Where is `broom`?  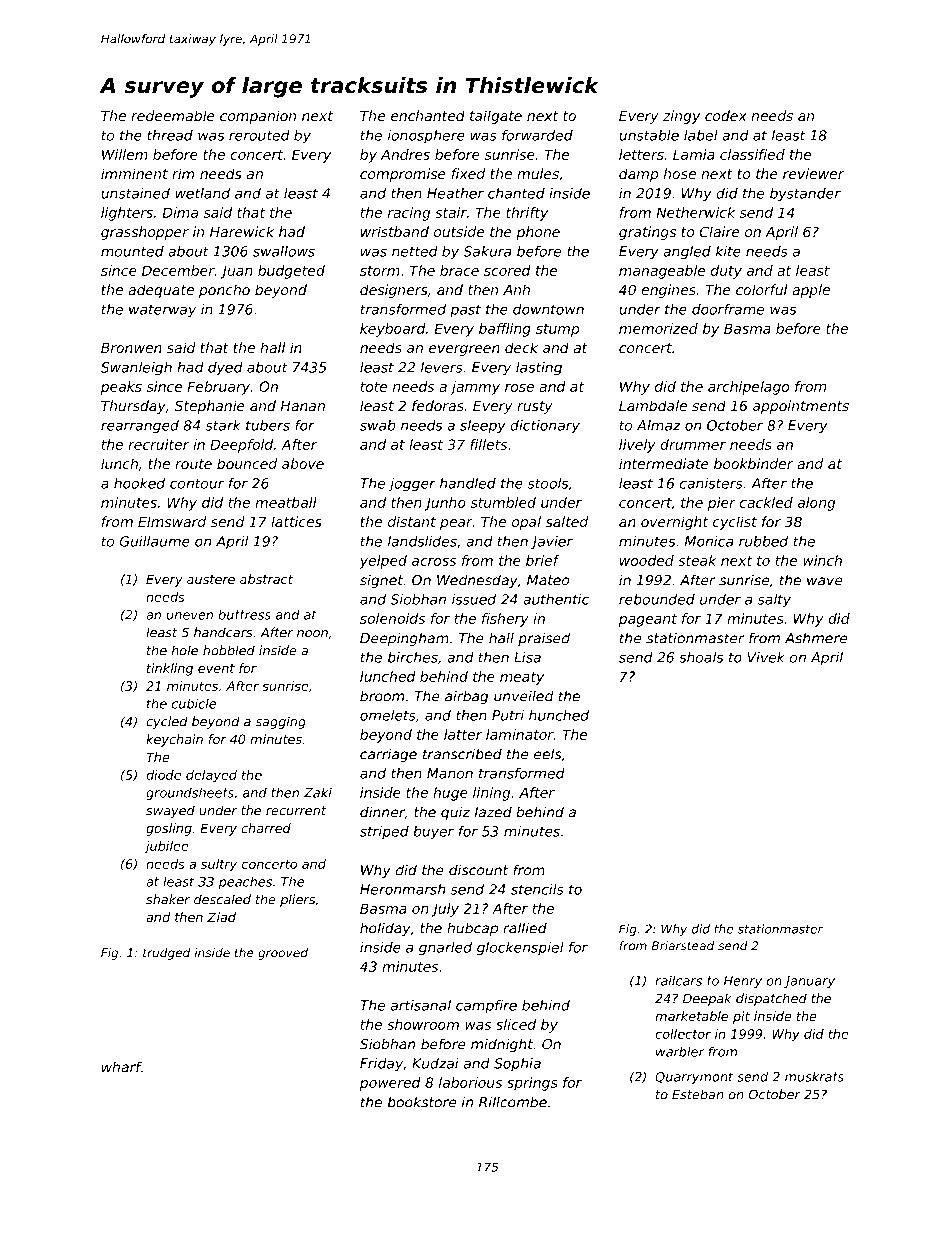
broom is located at coordinates (382, 696).
